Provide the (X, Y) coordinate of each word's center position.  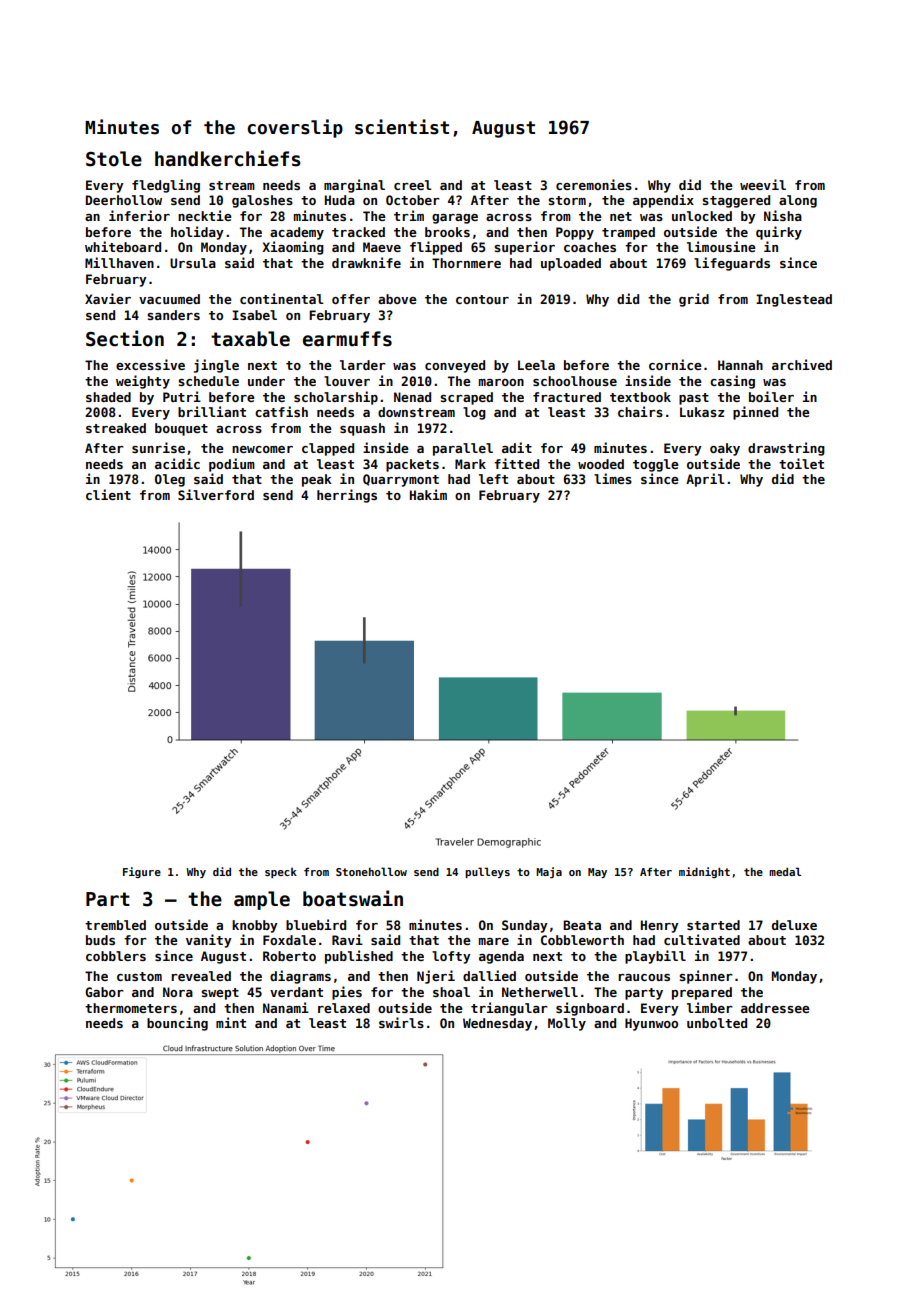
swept (220, 994)
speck (281, 873)
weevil (763, 184)
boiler (771, 396)
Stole (114, 159)
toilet (801, 463)
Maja (549, 872)
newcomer (262, 449)
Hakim (428, 494)
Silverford (216, 494)
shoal (451, 992)
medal (785, 871)
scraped (466, 398)
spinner (706, 977)
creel (413, 185)
